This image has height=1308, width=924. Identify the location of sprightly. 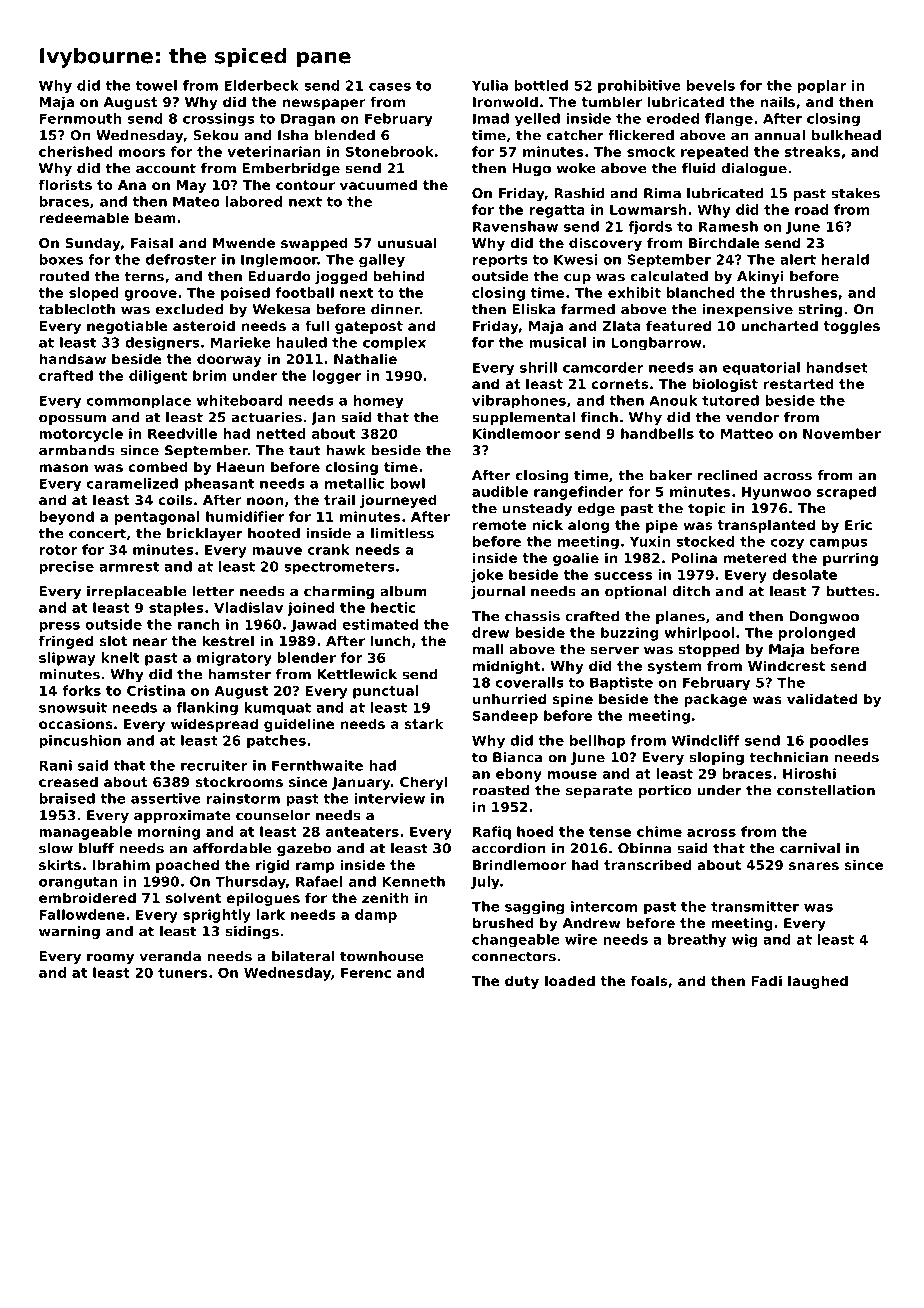
(217, 916).
